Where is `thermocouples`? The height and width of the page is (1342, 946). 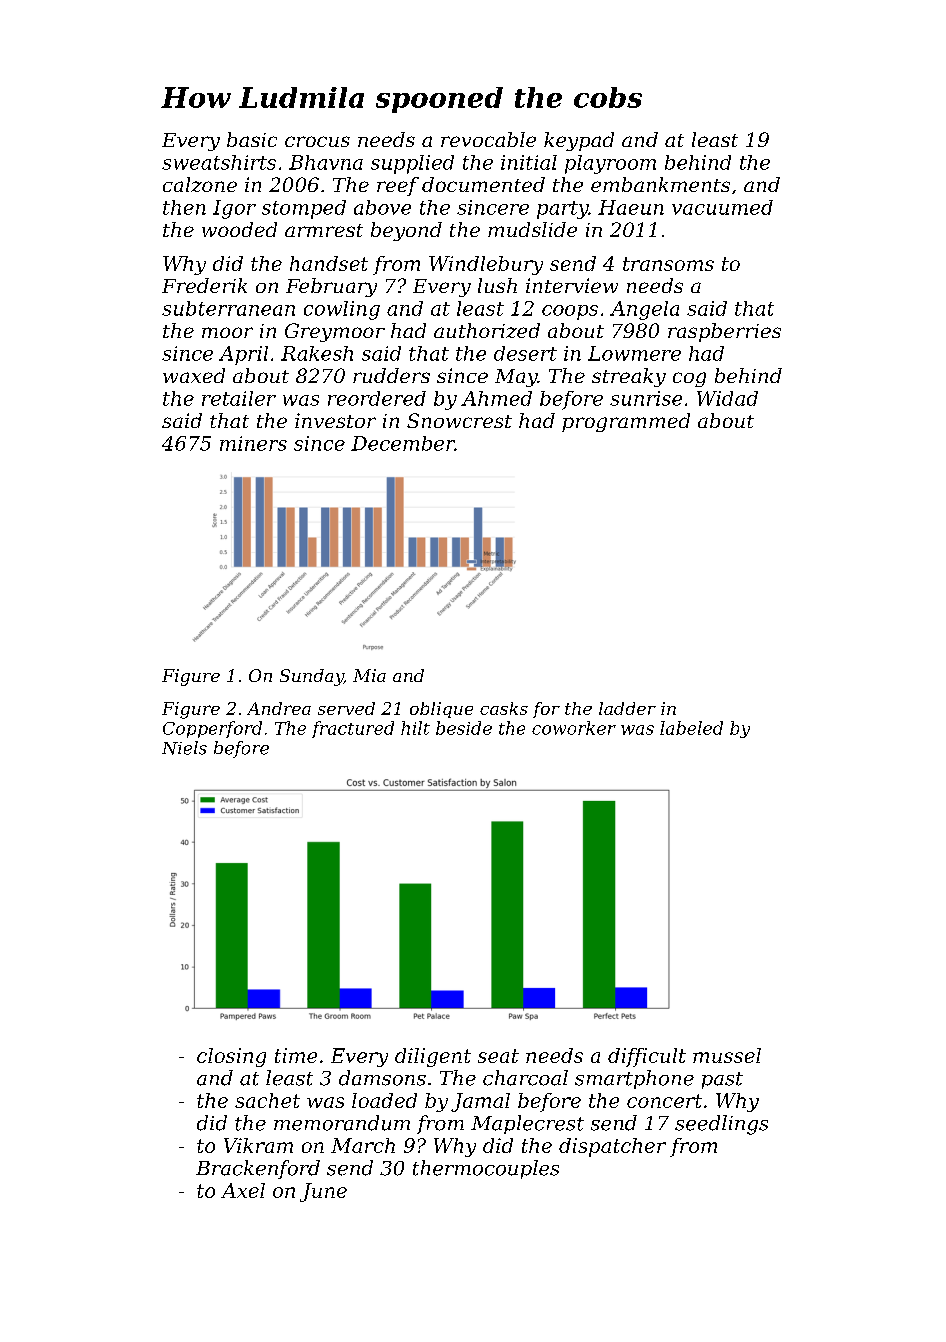 thermocouples is located at coordinates (486, 1169).
